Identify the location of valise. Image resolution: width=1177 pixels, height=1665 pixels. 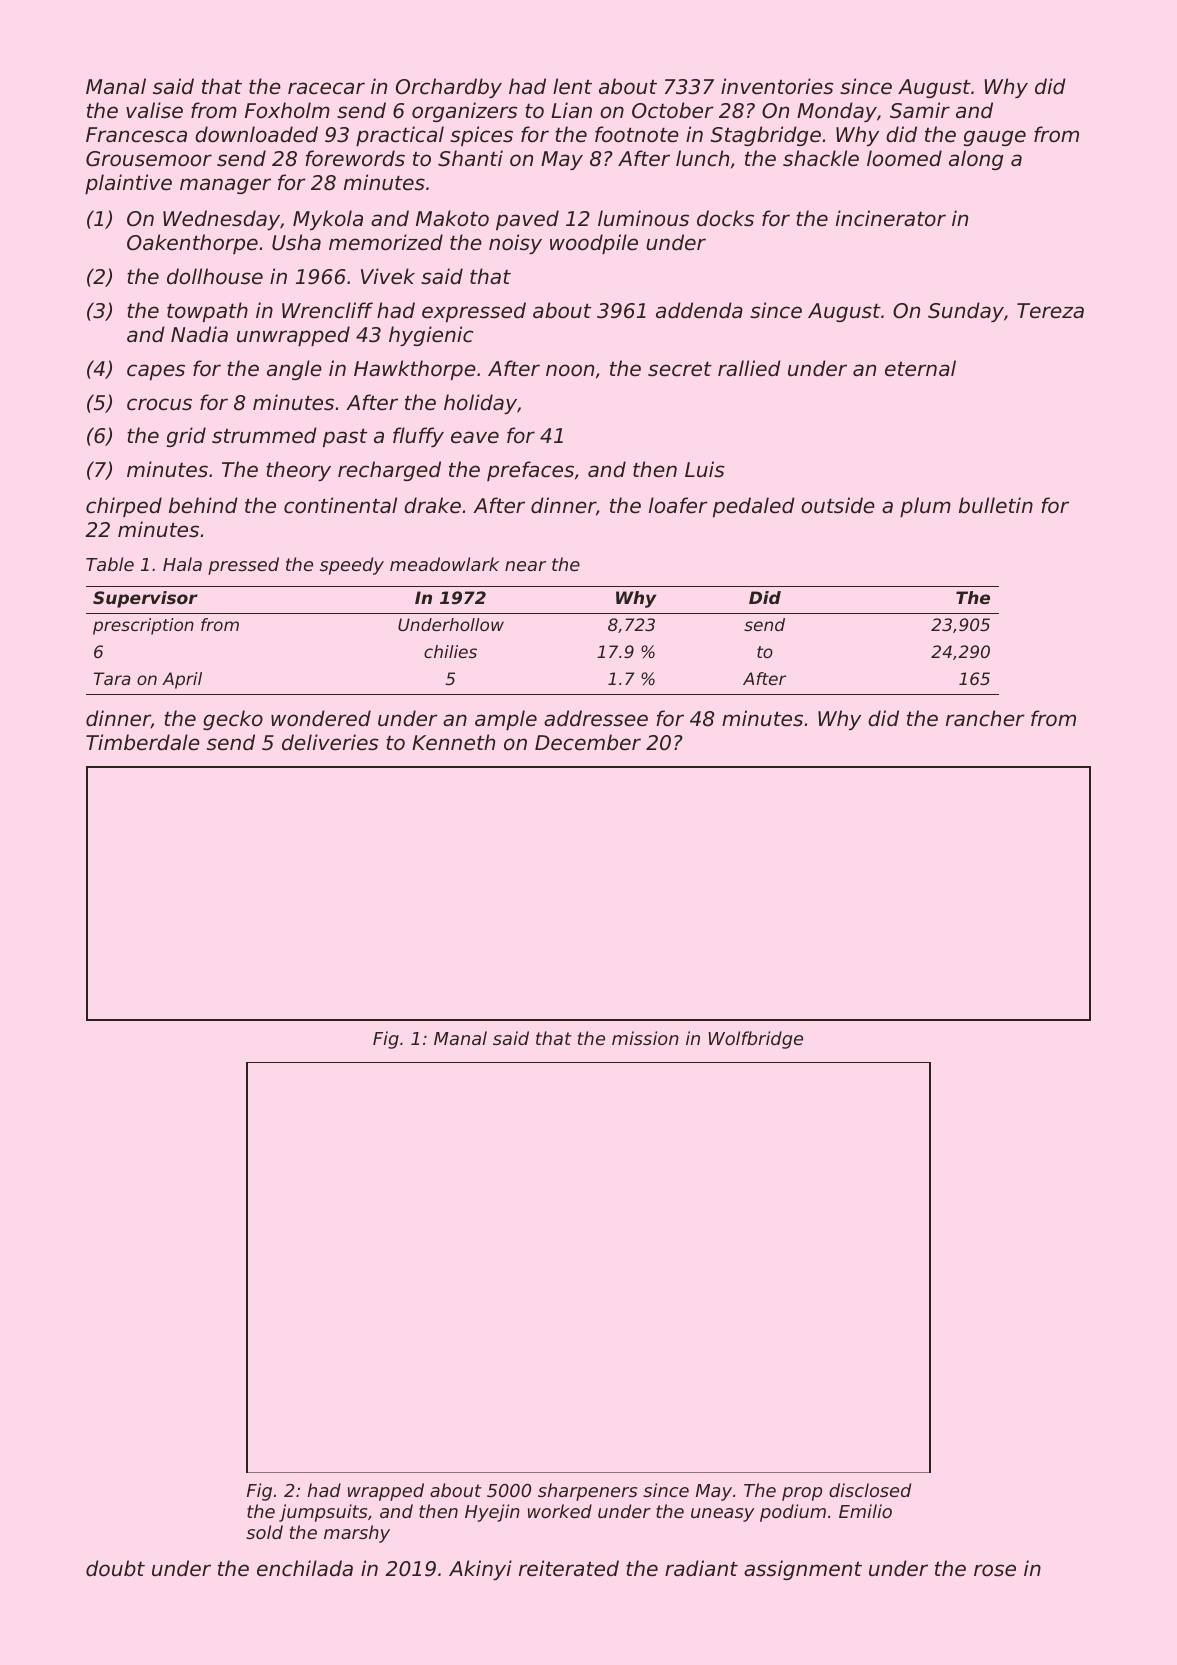
(154, 110).
